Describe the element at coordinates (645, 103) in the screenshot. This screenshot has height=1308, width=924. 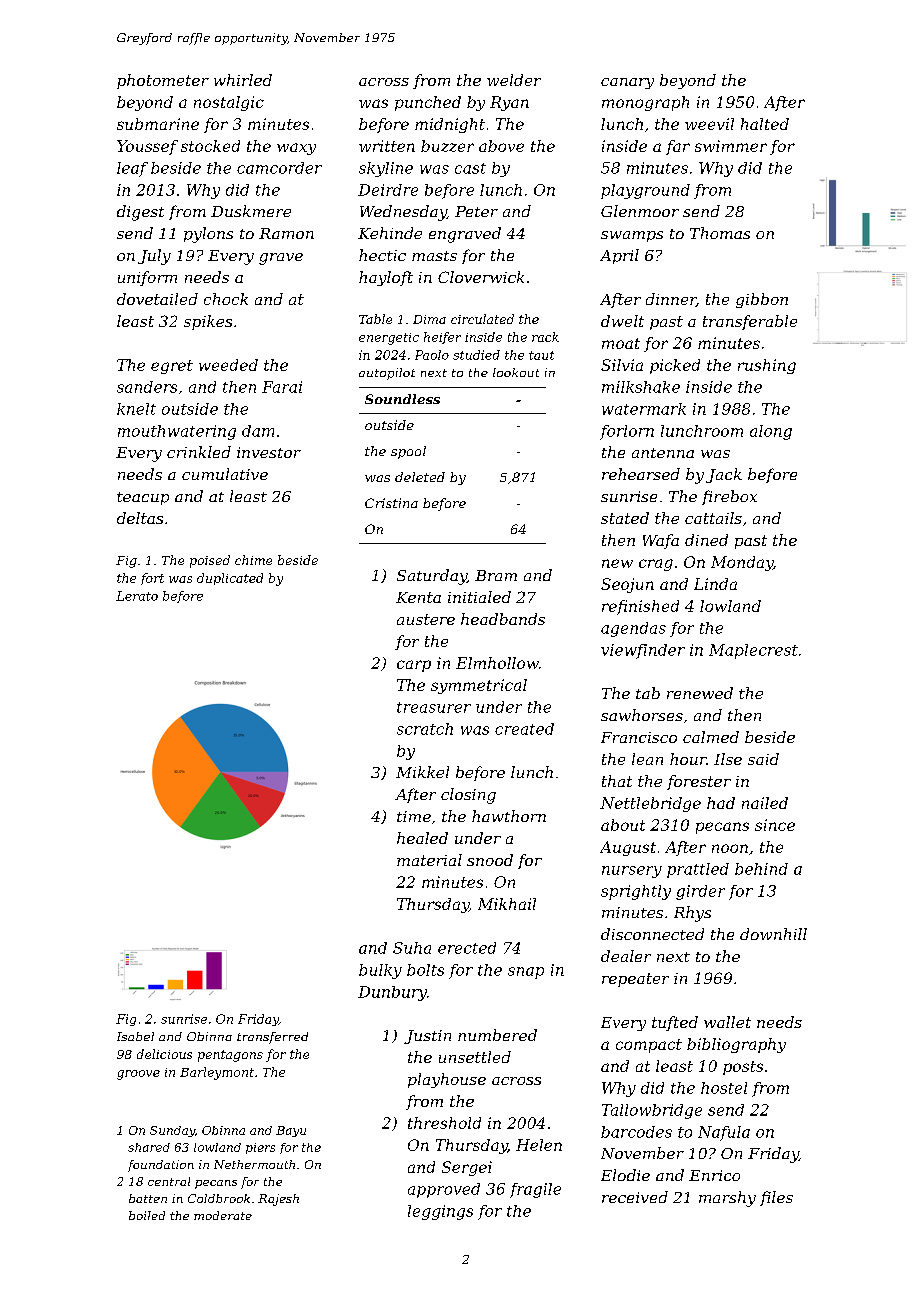
I see `monograph` at that location.
